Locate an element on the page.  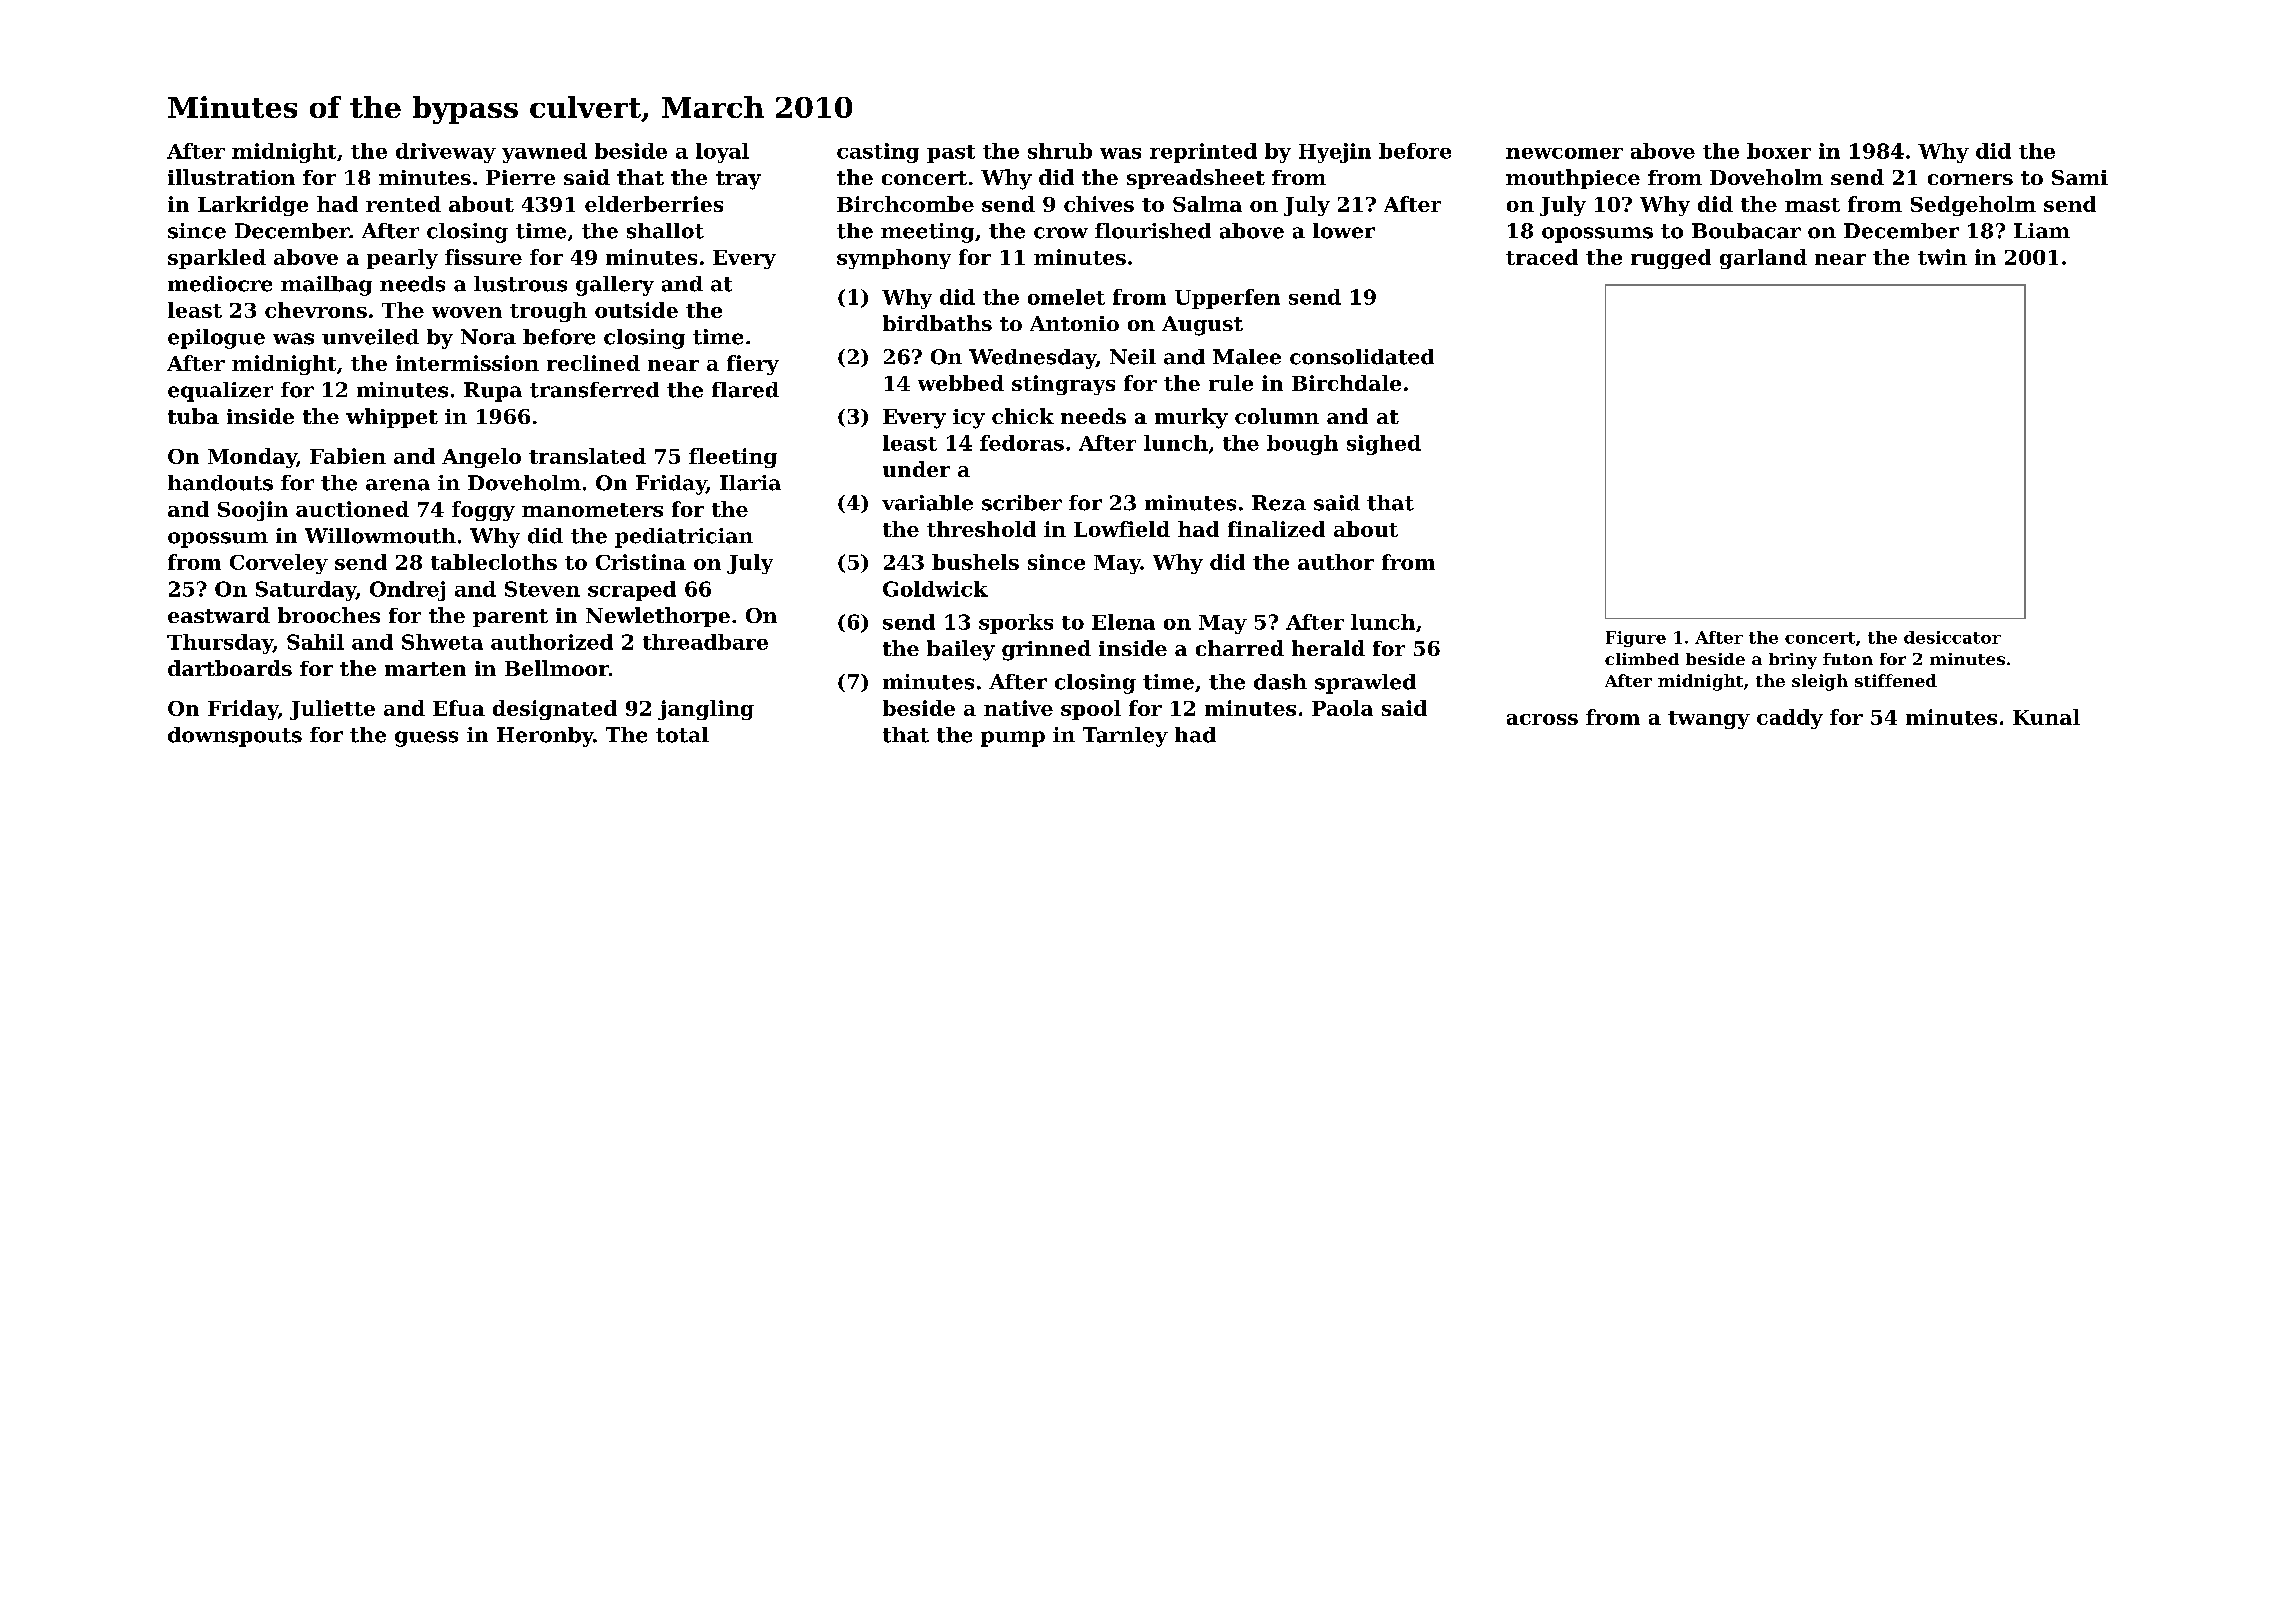
downspouts is located at coordinates (235, 737).
